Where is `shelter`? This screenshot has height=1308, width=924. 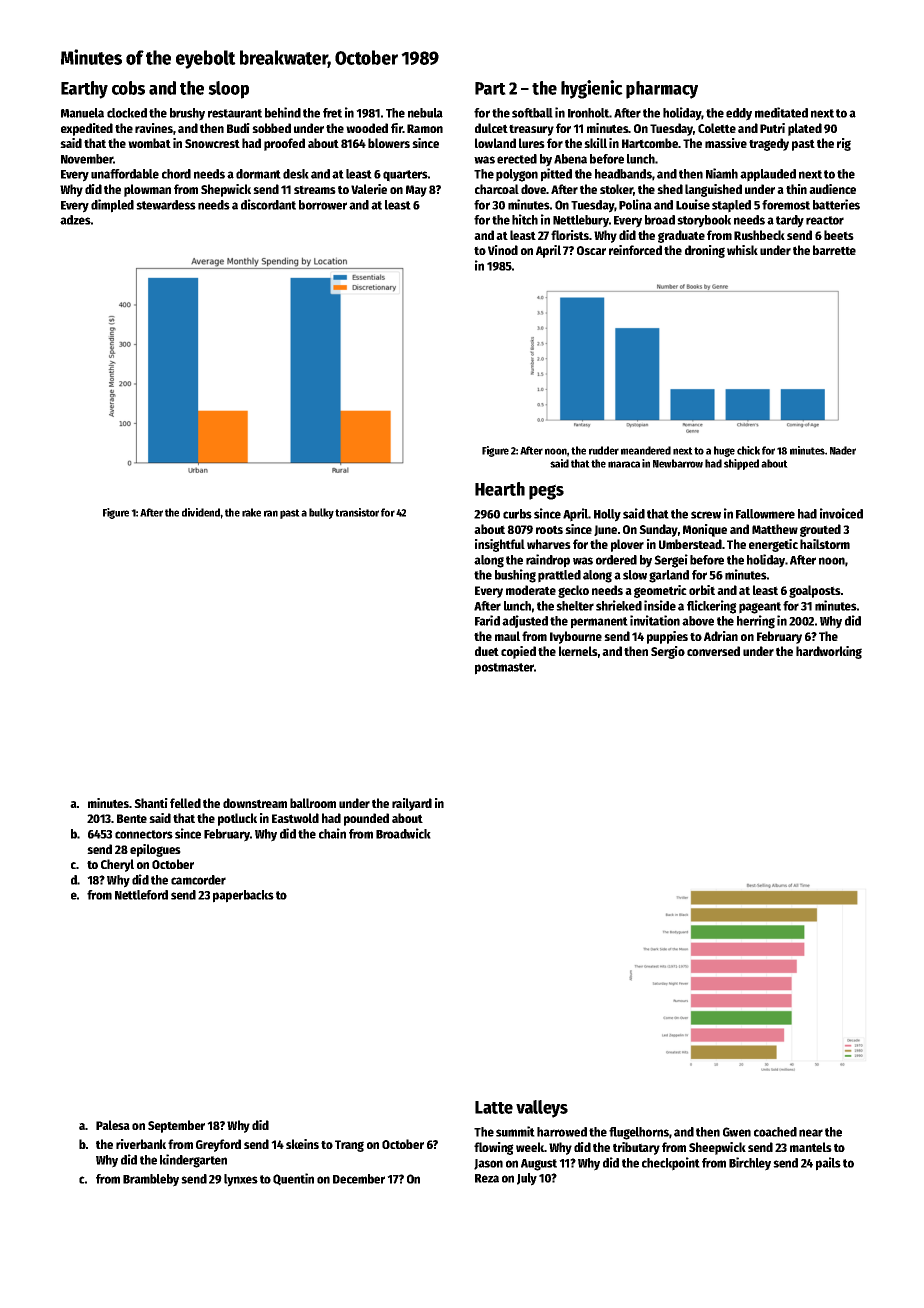
shelter is located at coordinates (575, 606).
